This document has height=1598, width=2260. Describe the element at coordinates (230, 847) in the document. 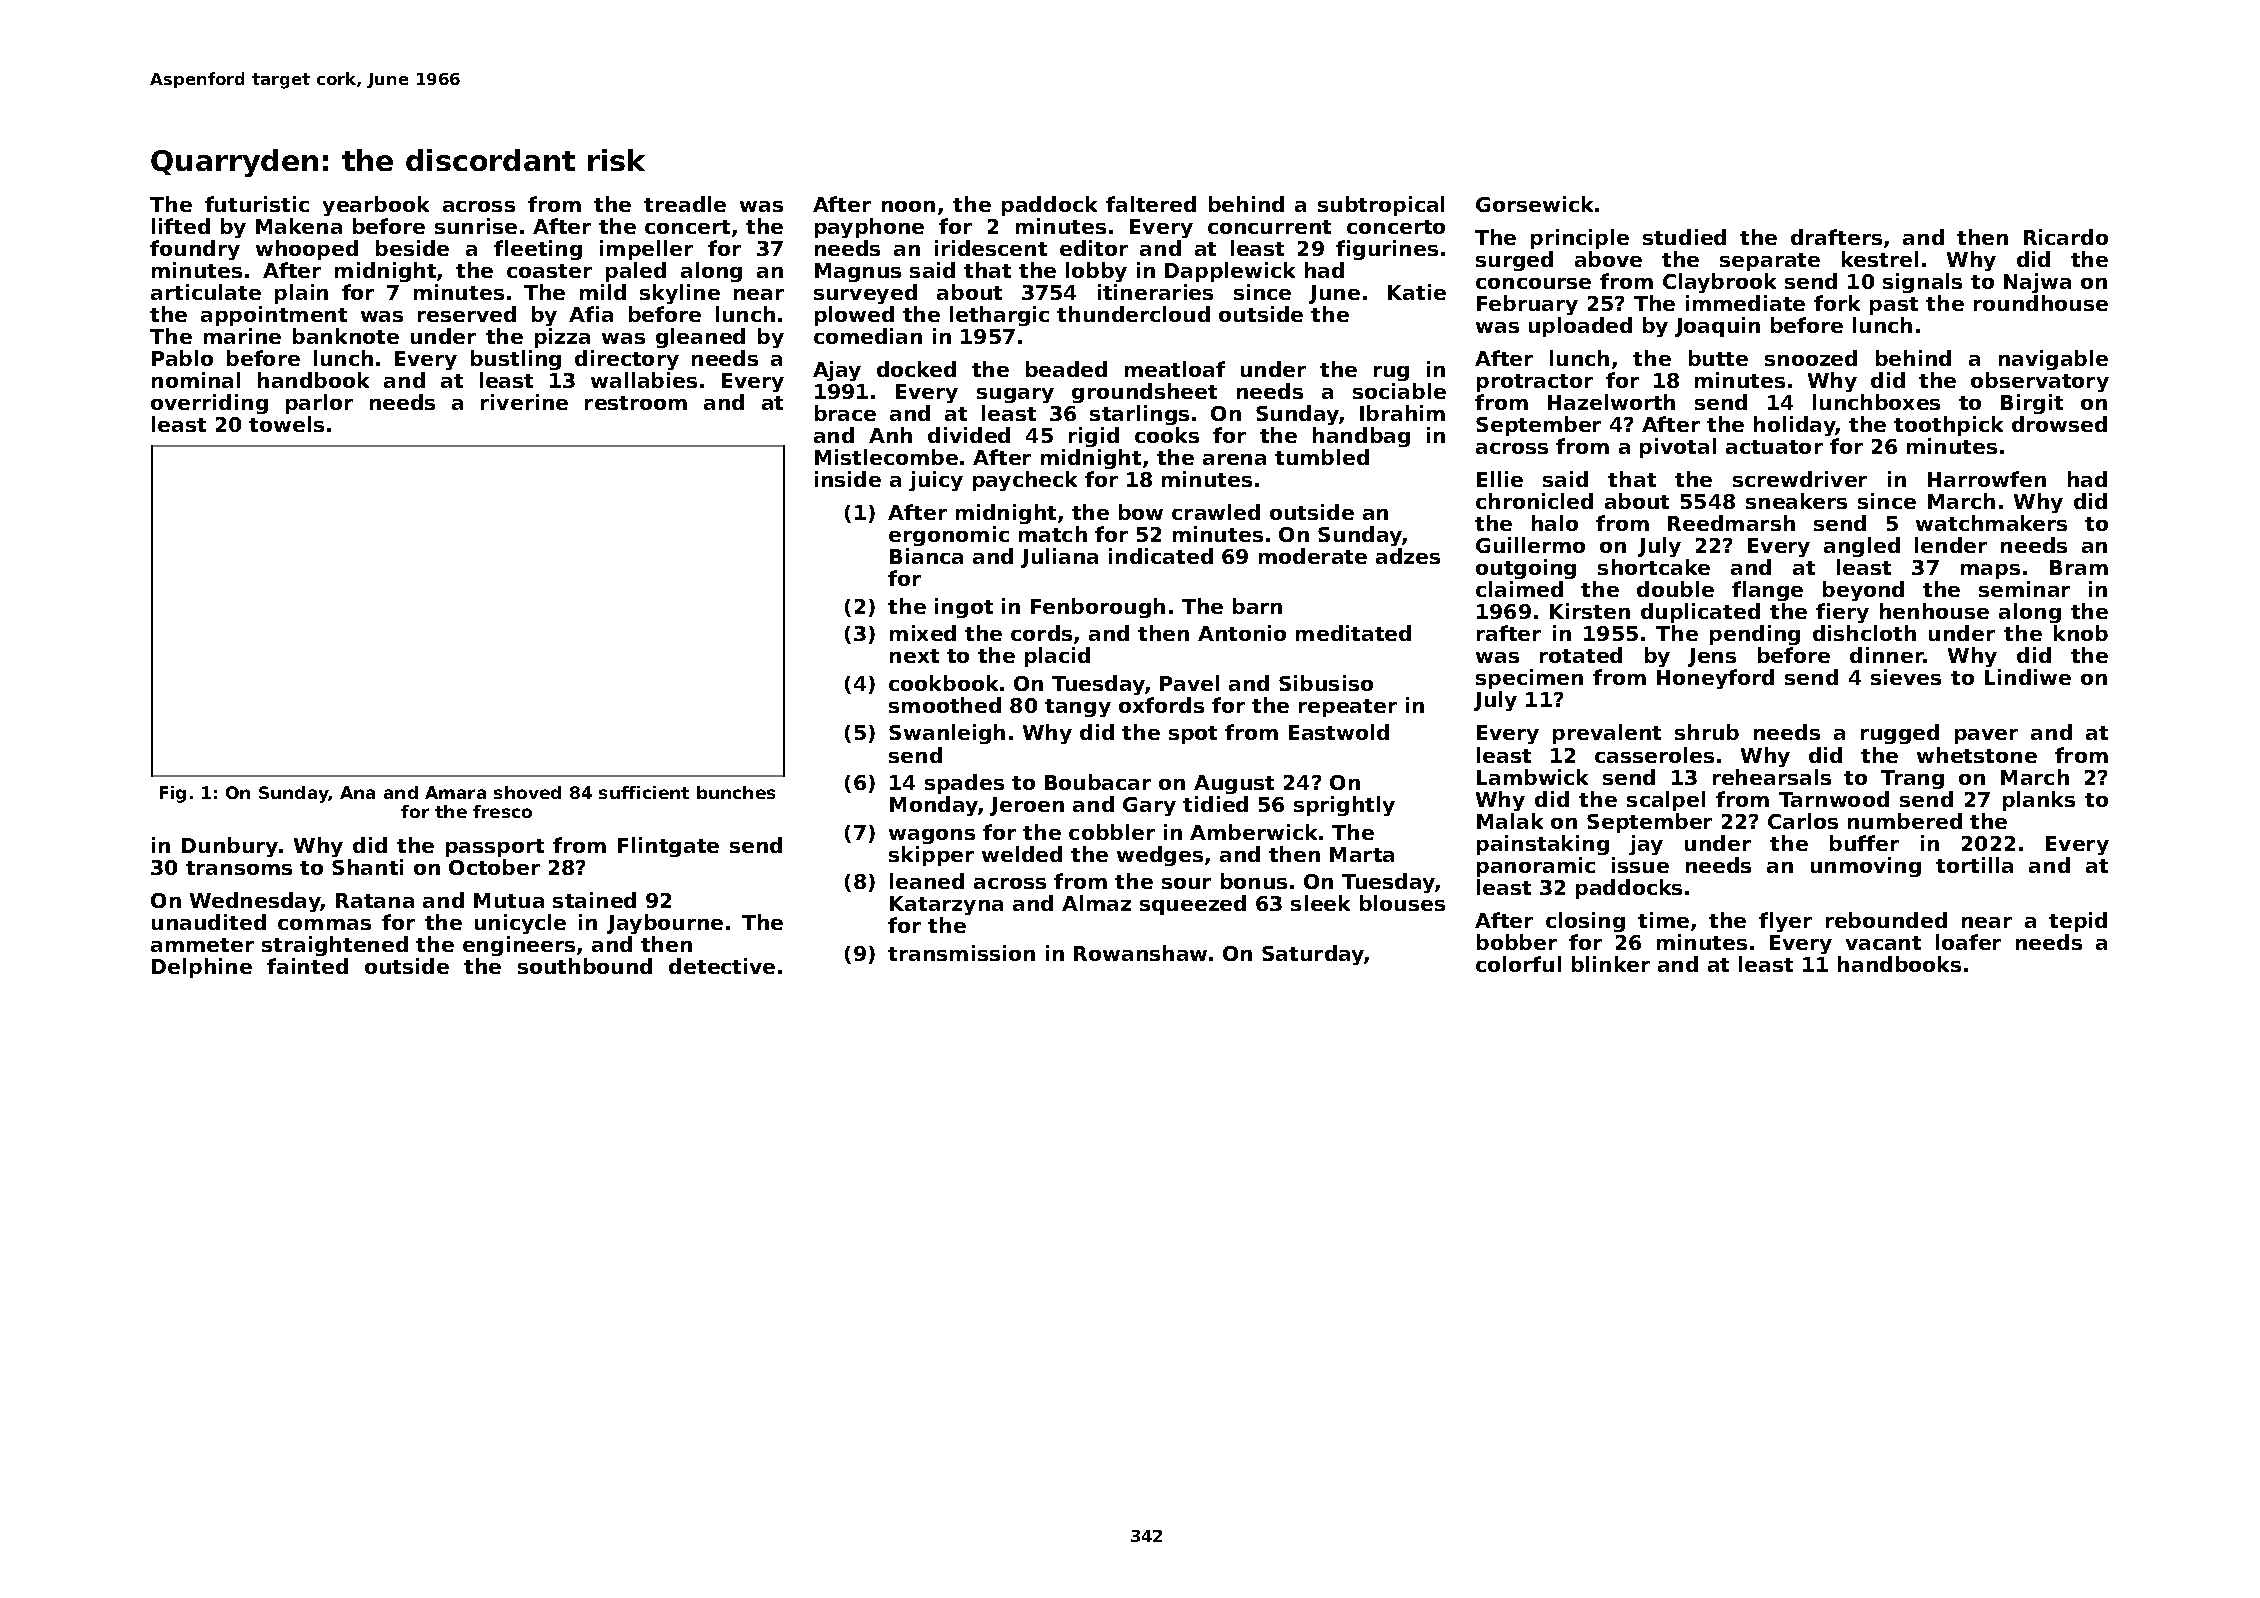

I see `Dunbury` at that location.
